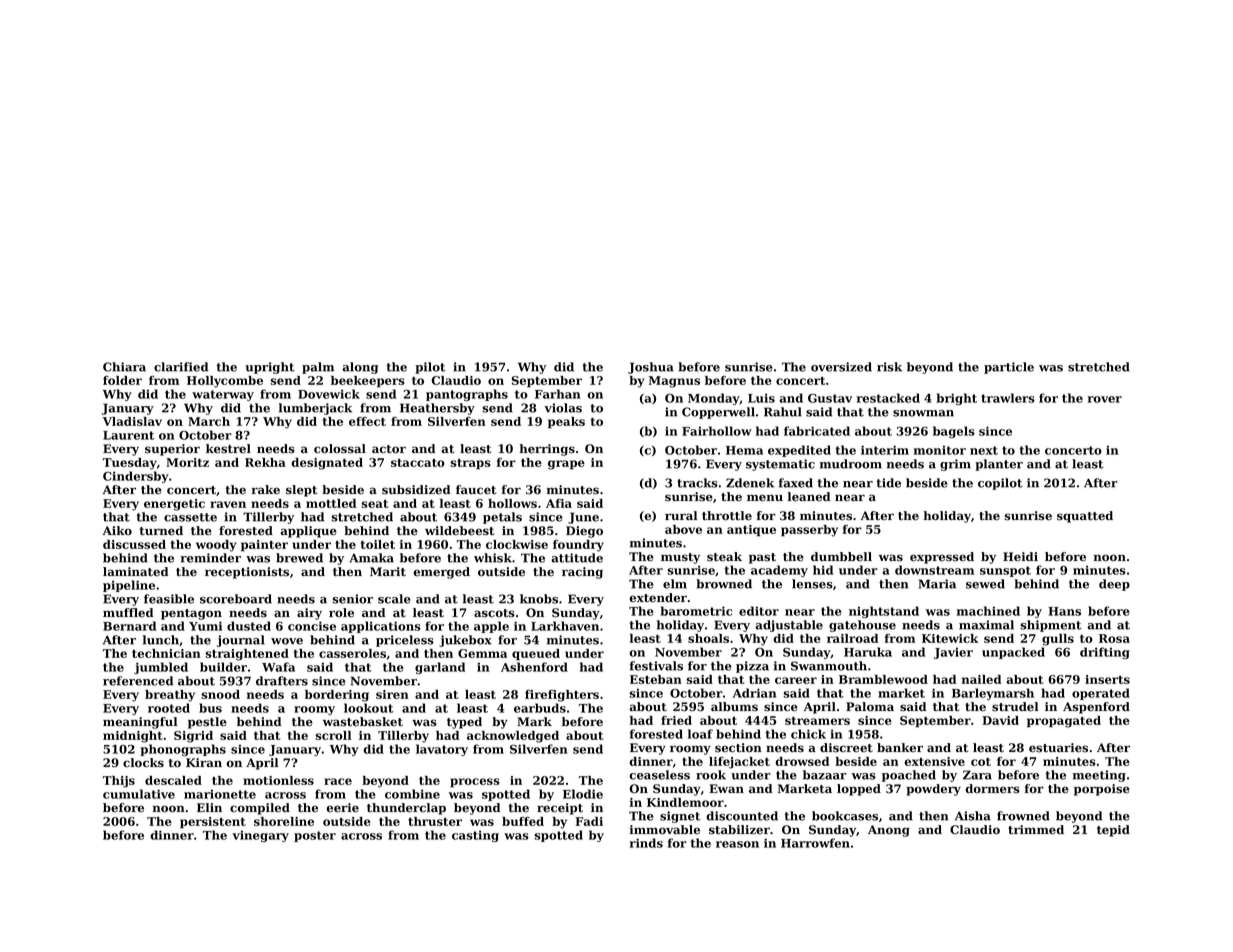 The width and height of the screenshot is (1233, 952). Describe the element at coordinates (139, 794) in the screenshot. I see `cumulative` at that location.
